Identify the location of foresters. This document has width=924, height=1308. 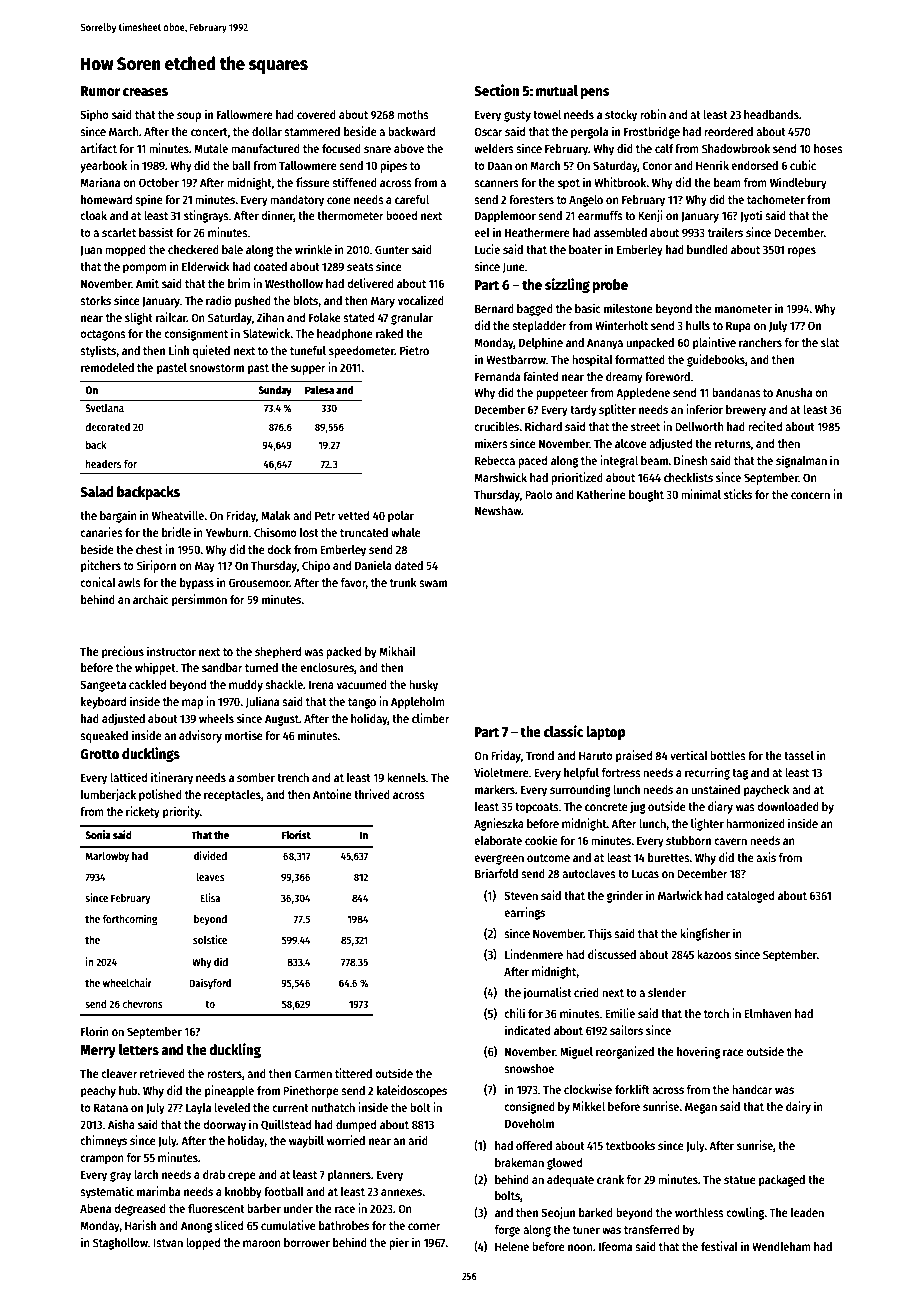
(531, 199).
